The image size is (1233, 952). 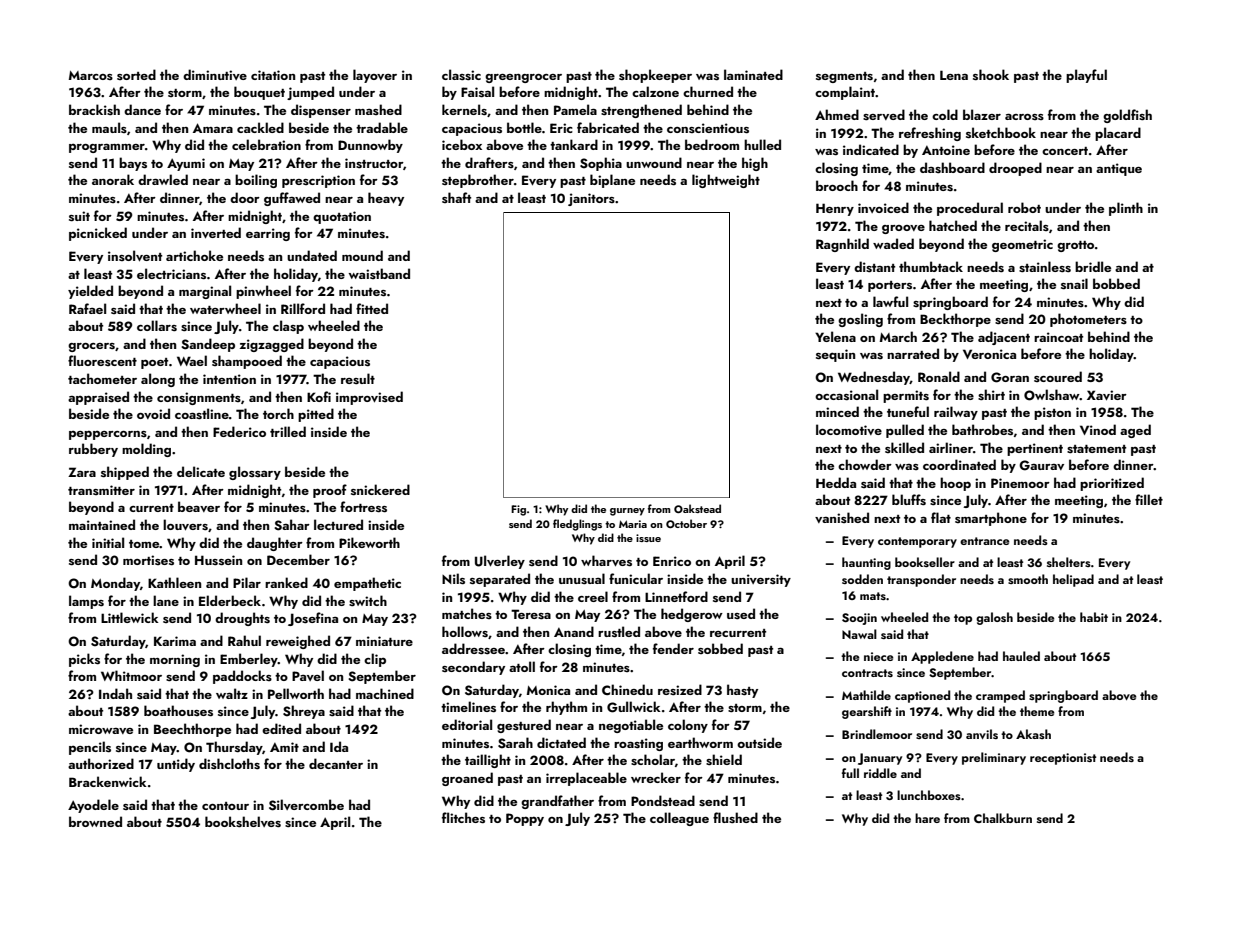 What do you see at coordinates (379, 273) in the screenshot?
I see `waistband` at bounding box center [379, 273].
